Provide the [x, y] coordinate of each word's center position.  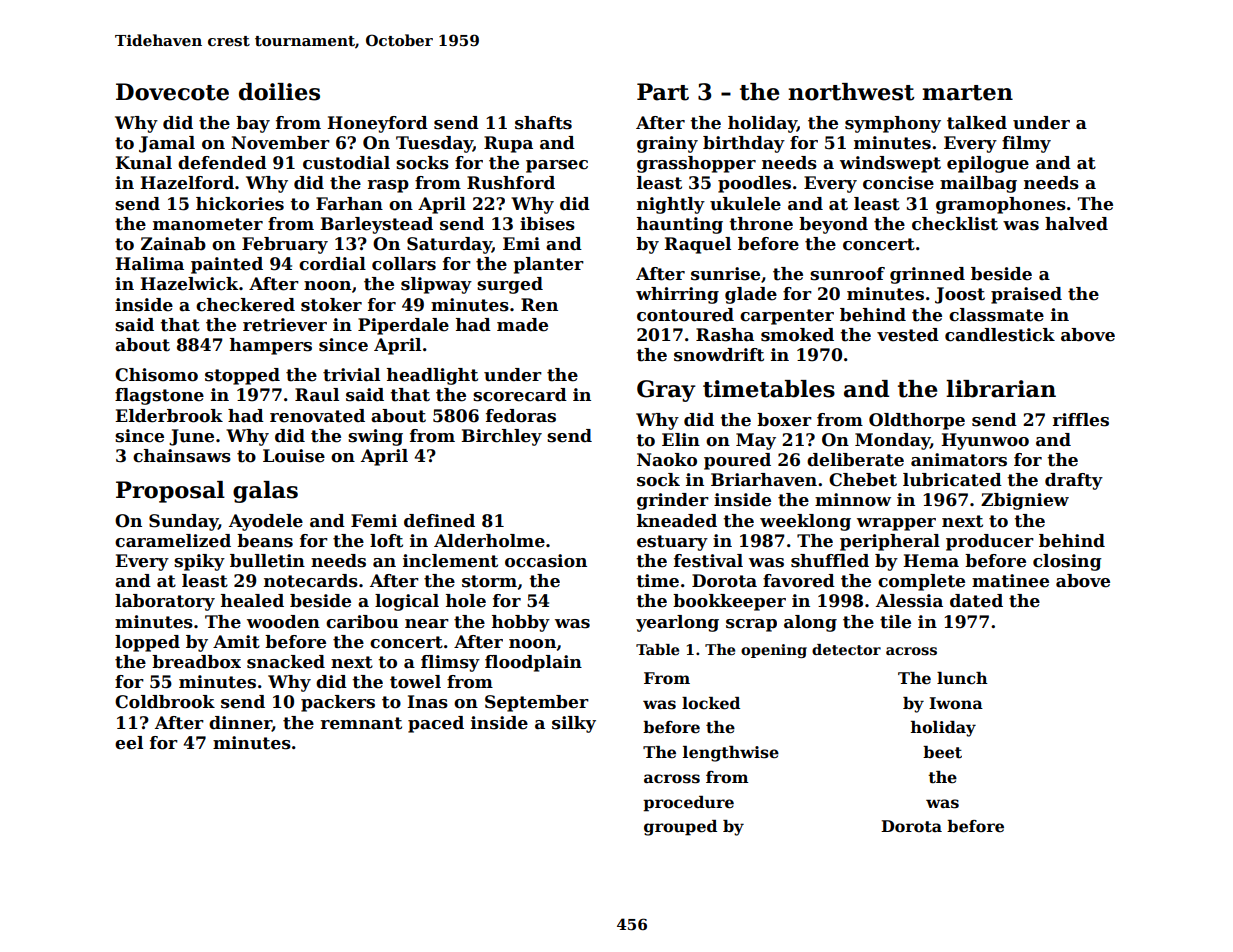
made [522, 325]
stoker [331, 305]
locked [711, 703]
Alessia [909, 601]
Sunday [183, 522]
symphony [893, 124]
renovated [317, 416]
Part [663, 92]
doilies [279, 92]
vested [908, 335]
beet [942, 752]
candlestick [1000, 335]
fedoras [521, 416]
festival [708, 561]
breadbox [196, 662]
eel [129, 743]
